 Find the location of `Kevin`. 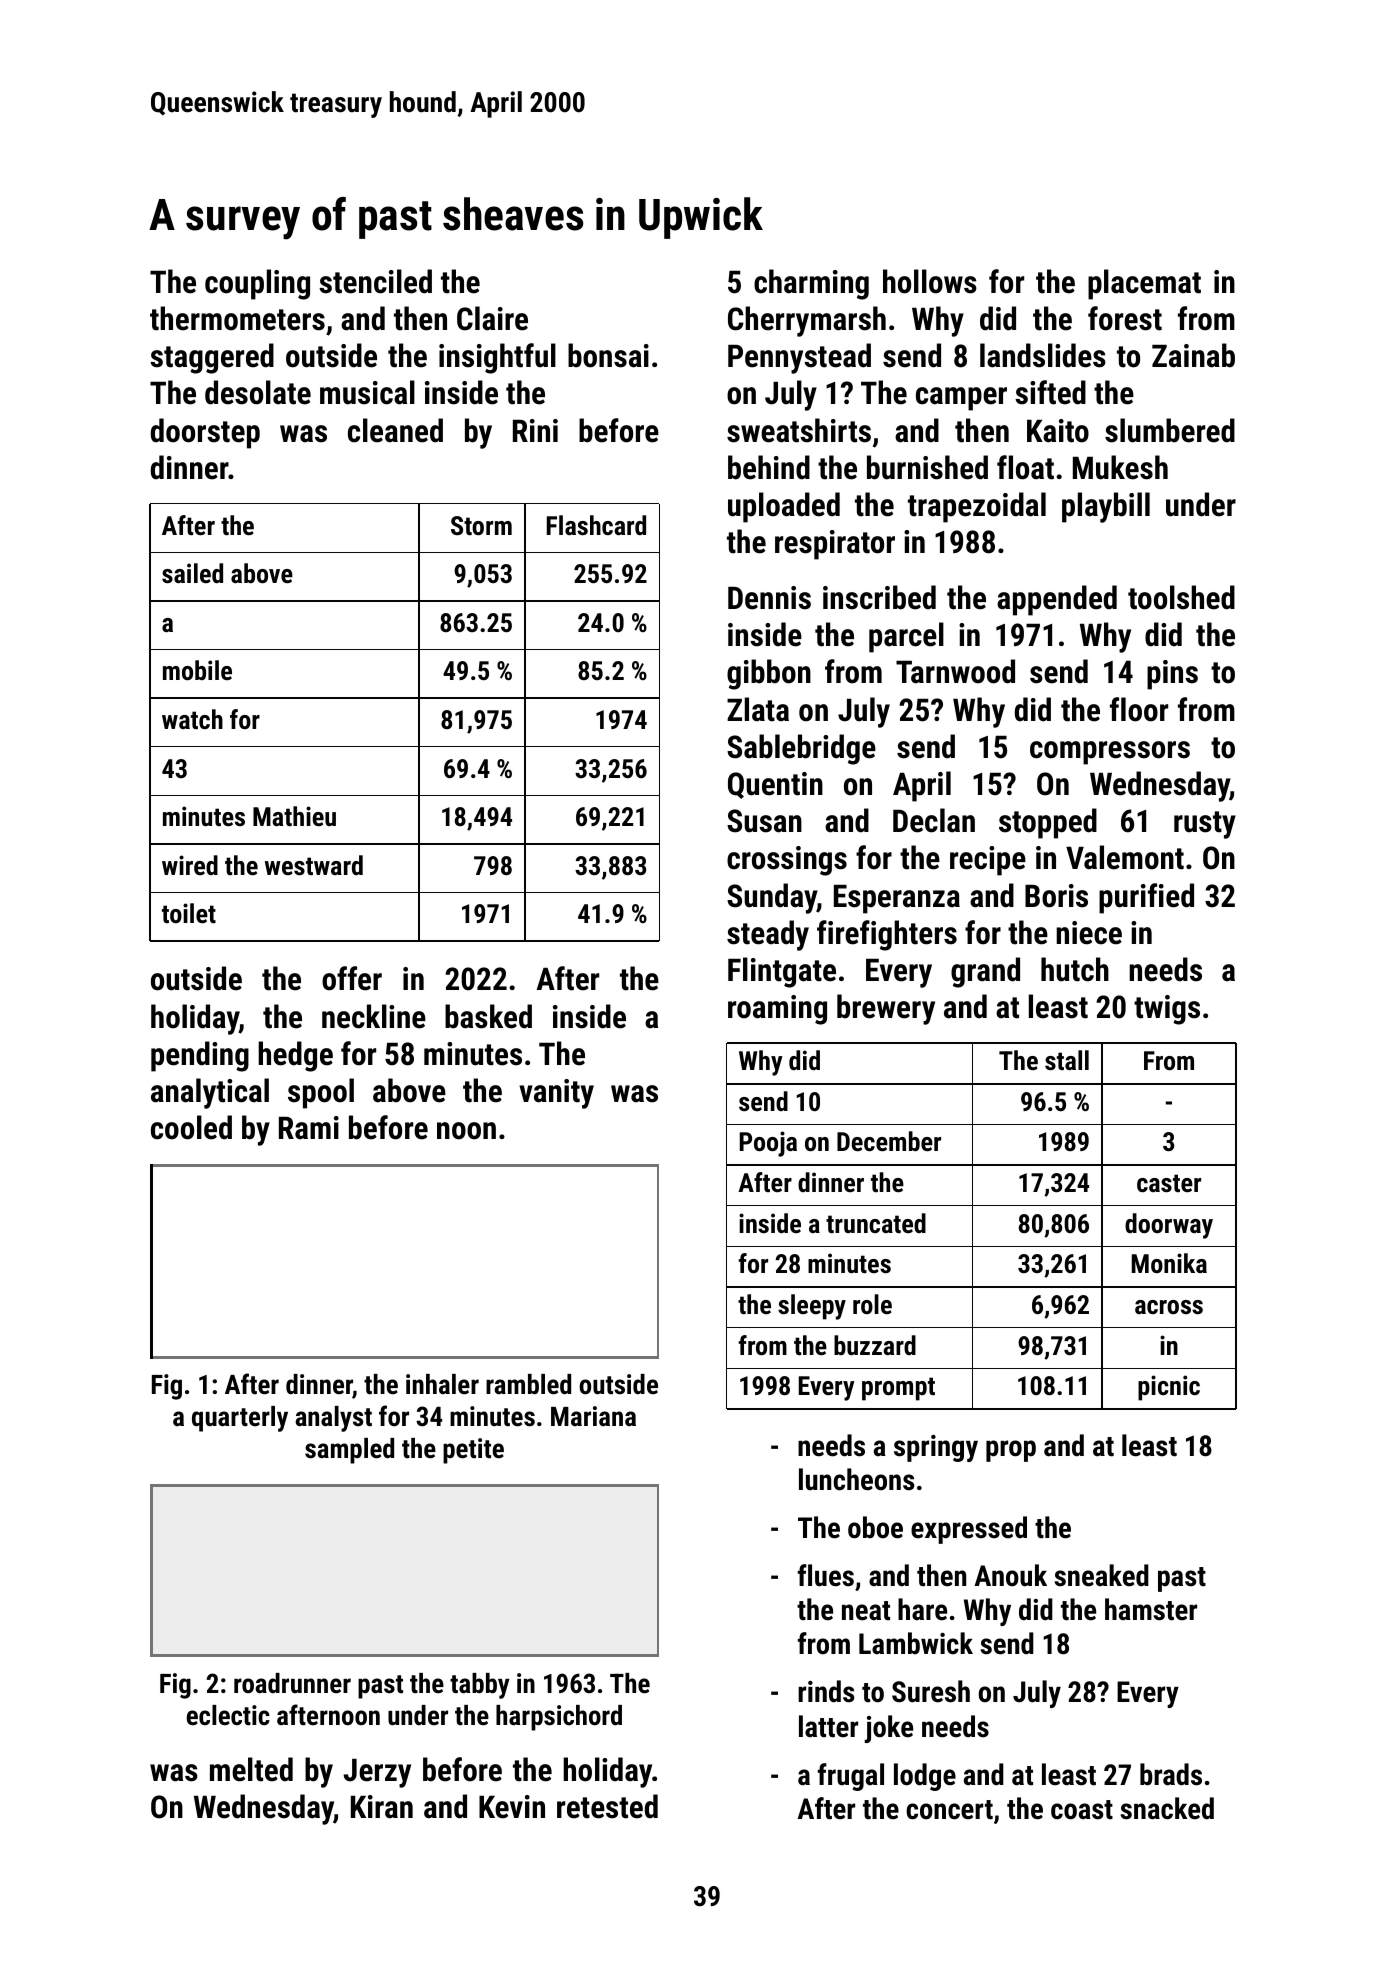

Kevin is located at coordinates (512, 1807).
